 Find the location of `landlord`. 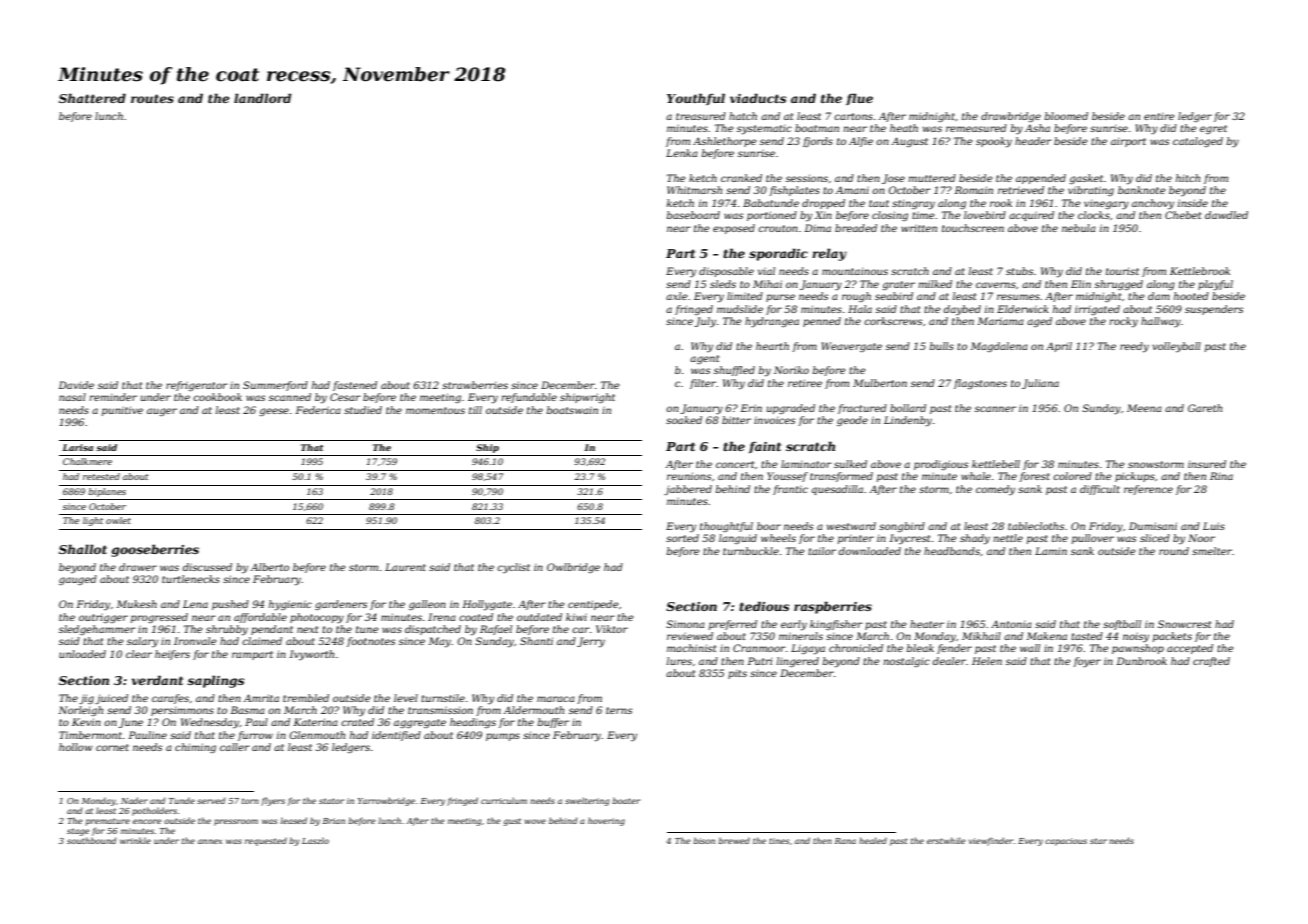

landlord is located at coordinates (262, 98).
